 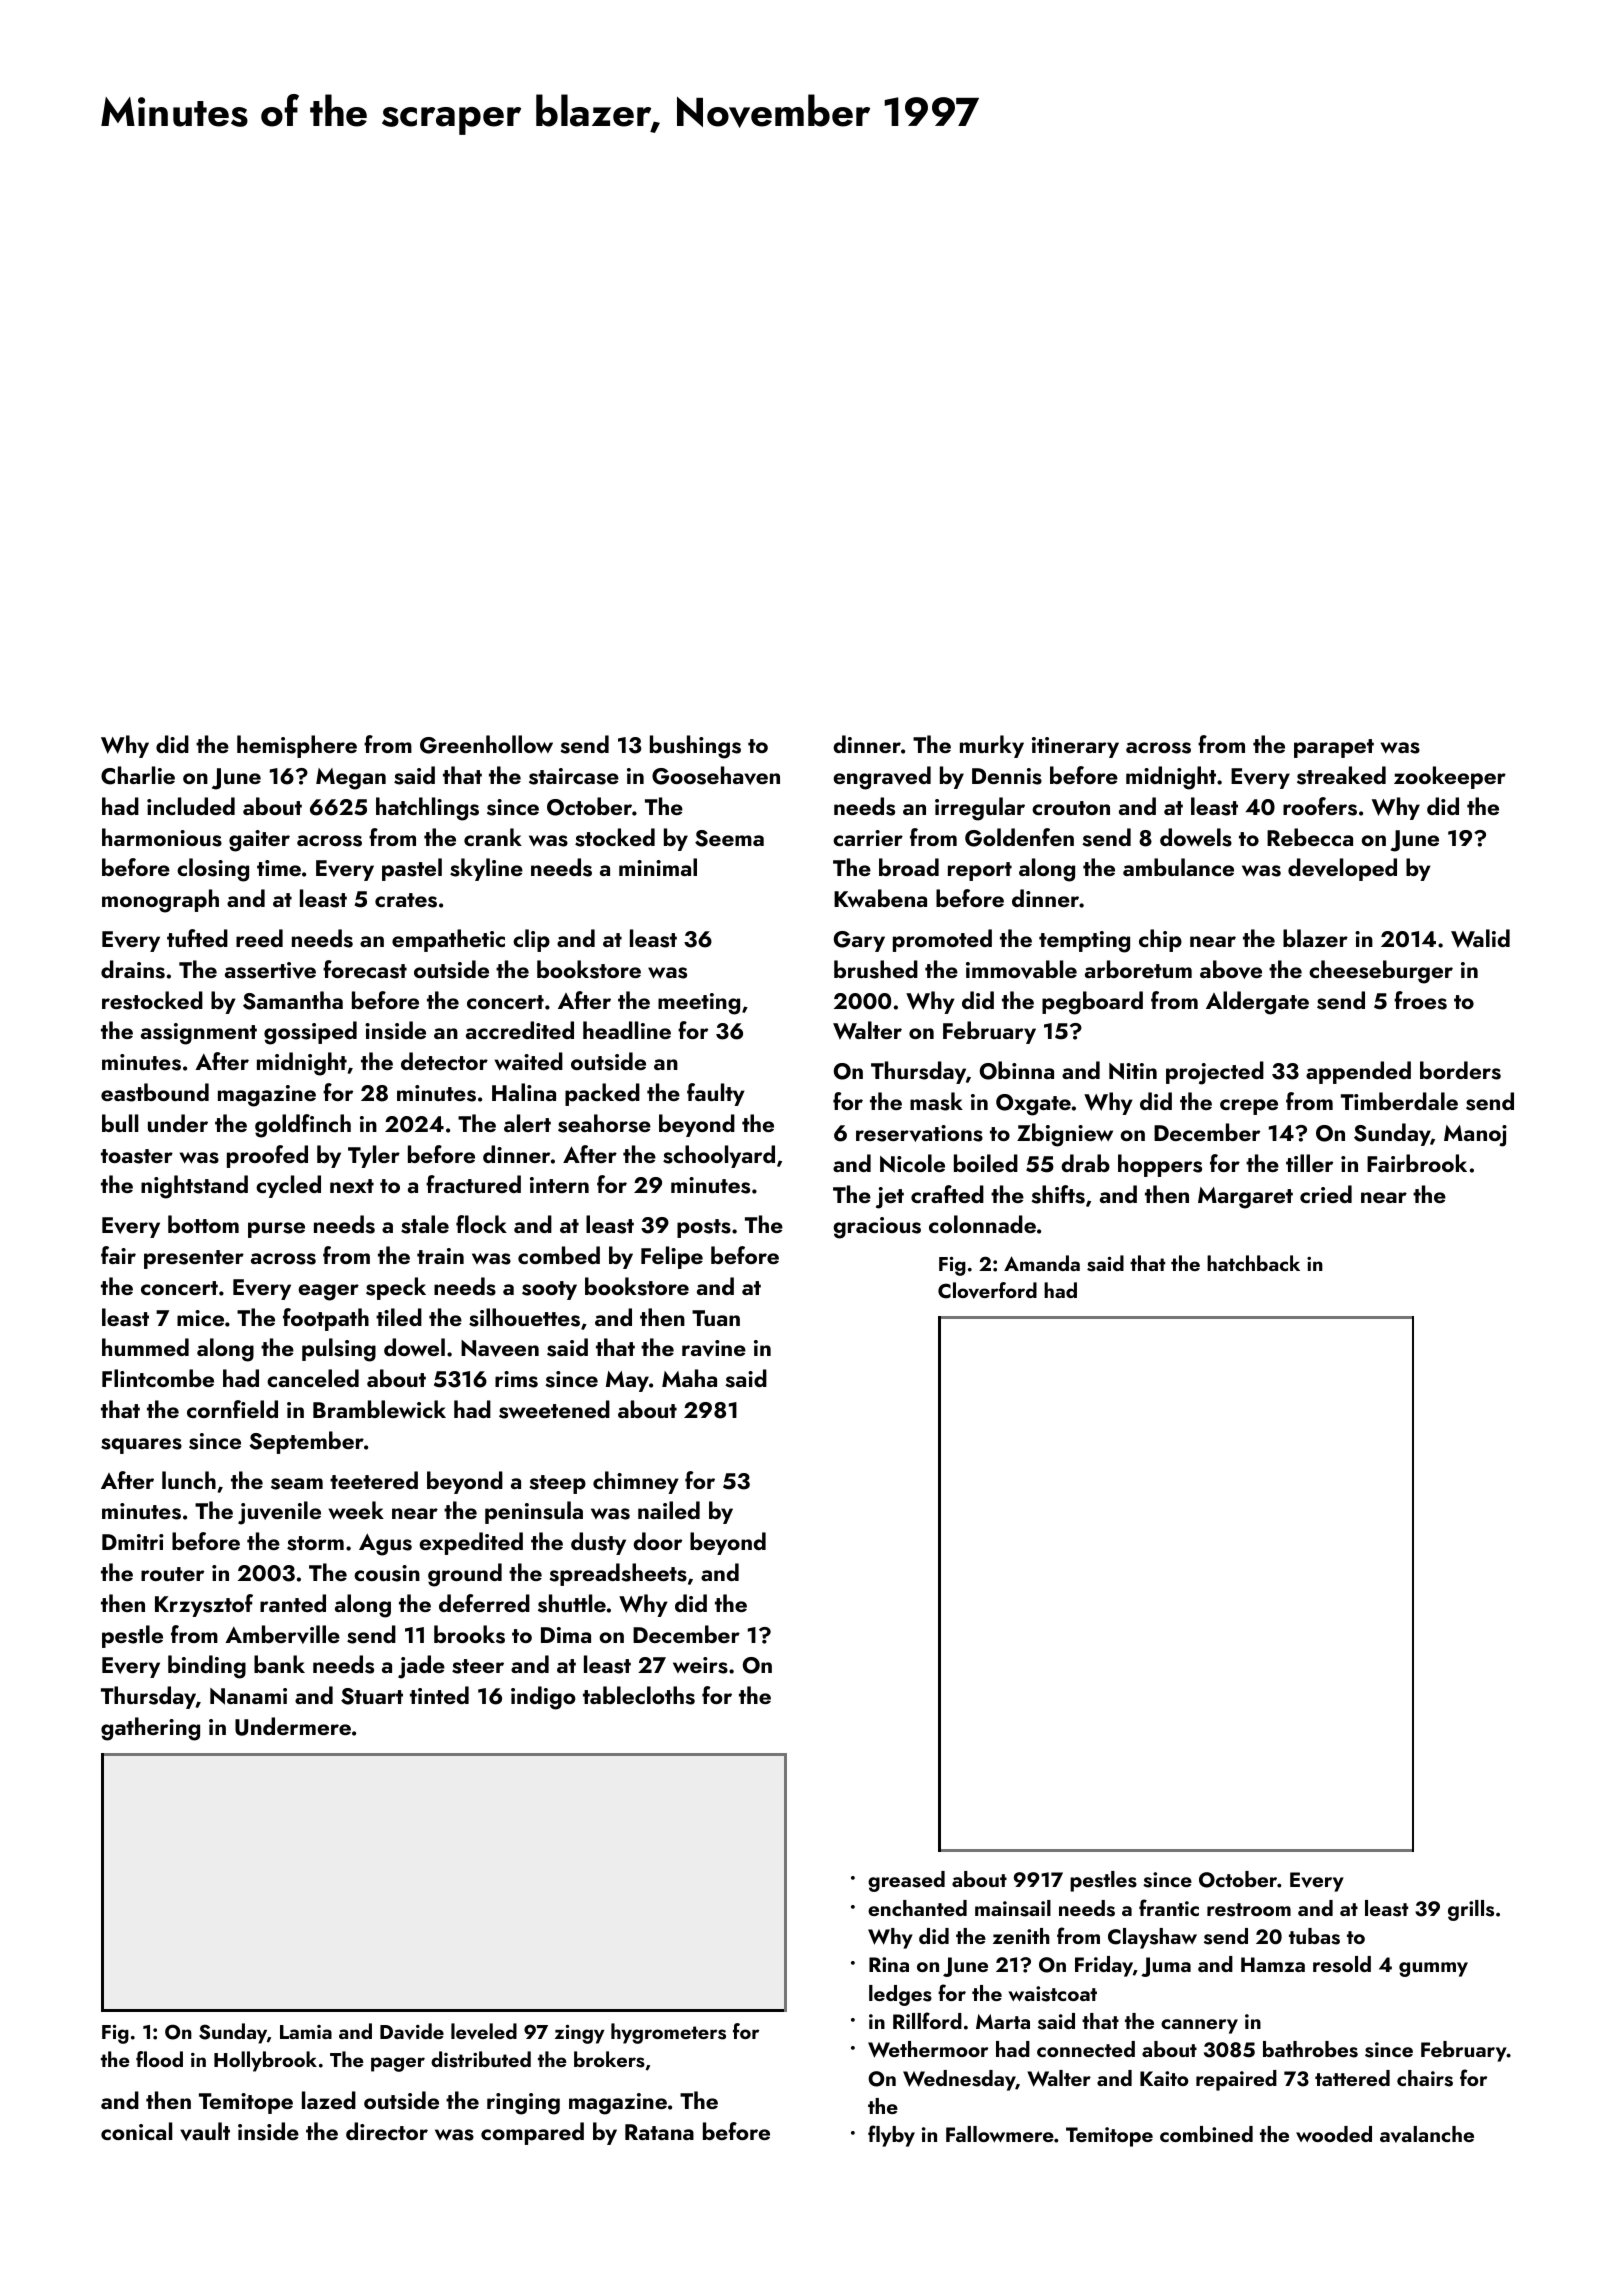 I want to click on hatchback, so click(x=1253, y=1263).
